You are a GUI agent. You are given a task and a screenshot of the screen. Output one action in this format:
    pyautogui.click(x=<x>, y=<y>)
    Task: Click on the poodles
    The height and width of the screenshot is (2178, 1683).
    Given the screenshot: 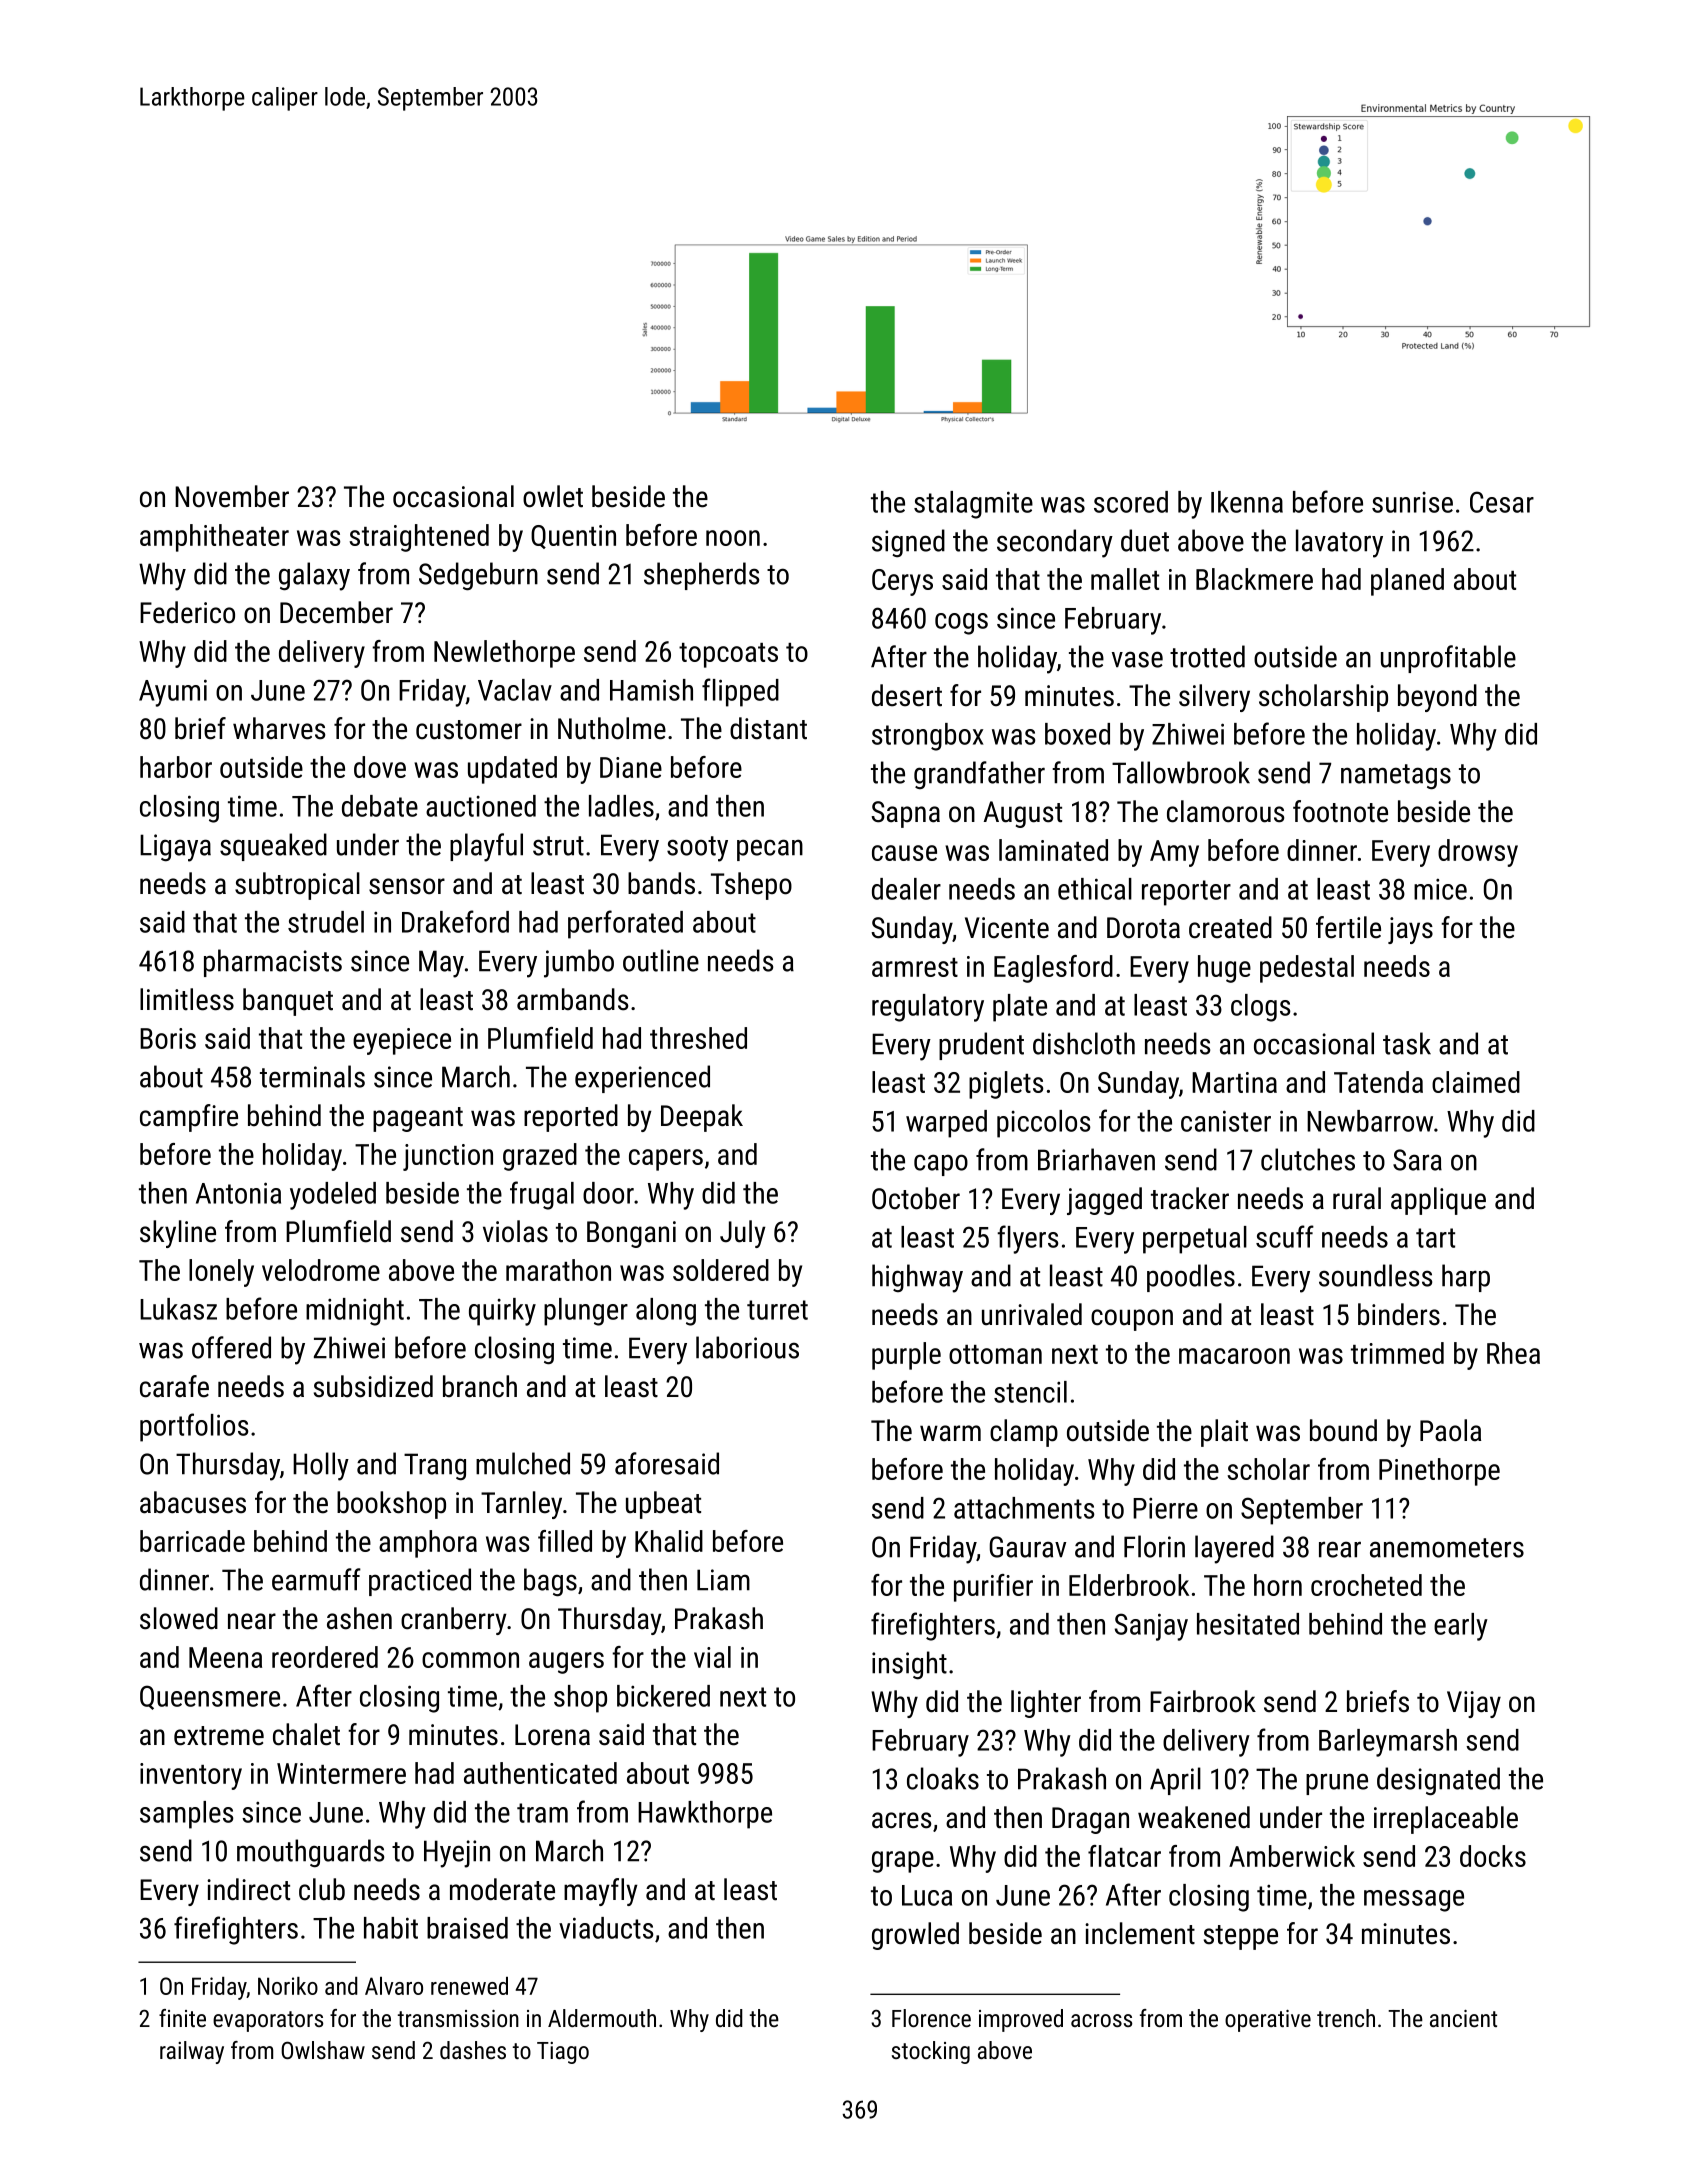 What is the action you would take?
    pyautogui.click(x=1191, y=1278)
